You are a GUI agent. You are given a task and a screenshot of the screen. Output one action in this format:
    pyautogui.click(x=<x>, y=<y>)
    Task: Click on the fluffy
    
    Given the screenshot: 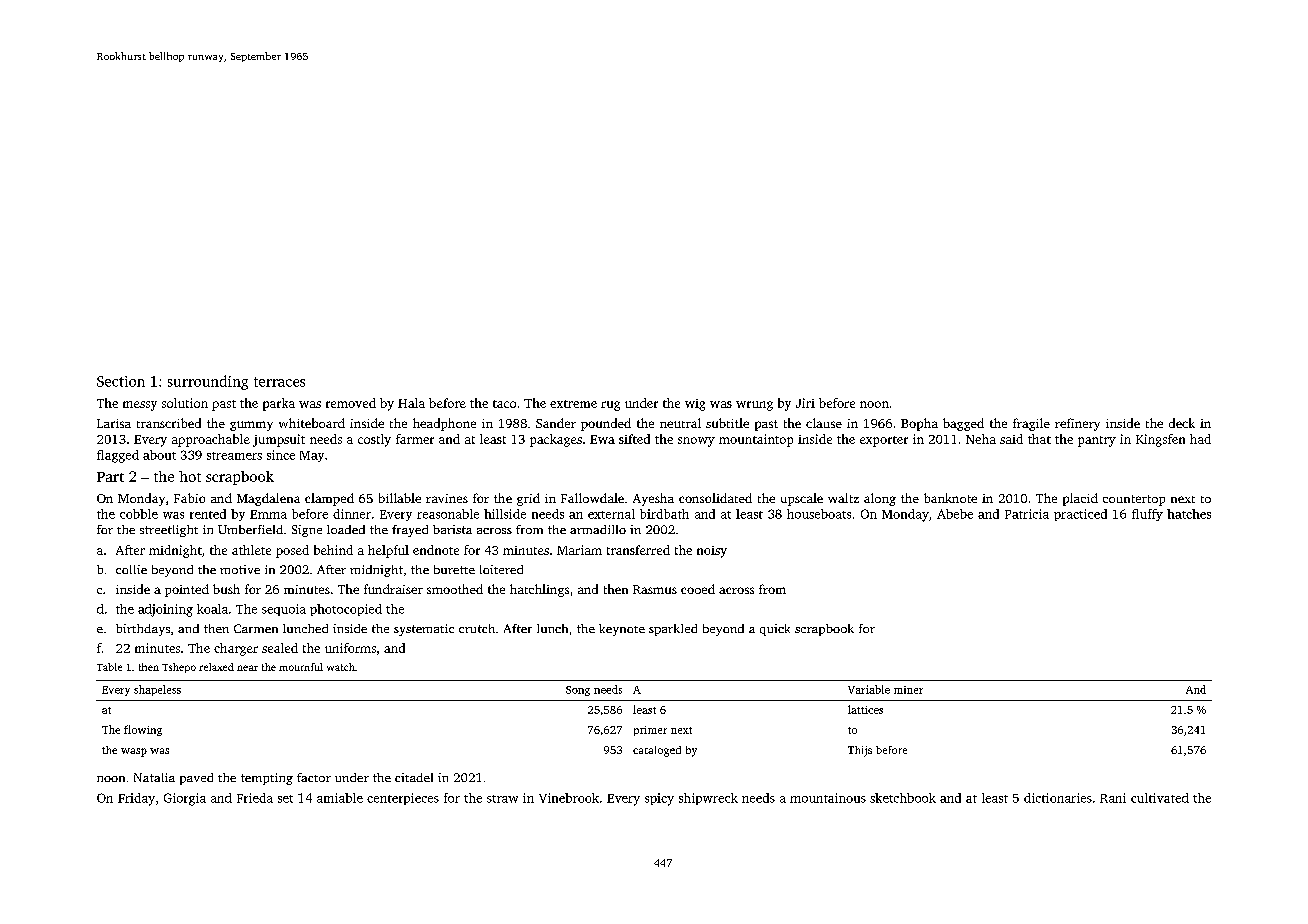 What is the action you would take?
    pyautogui.click(x=1147, y=515)
